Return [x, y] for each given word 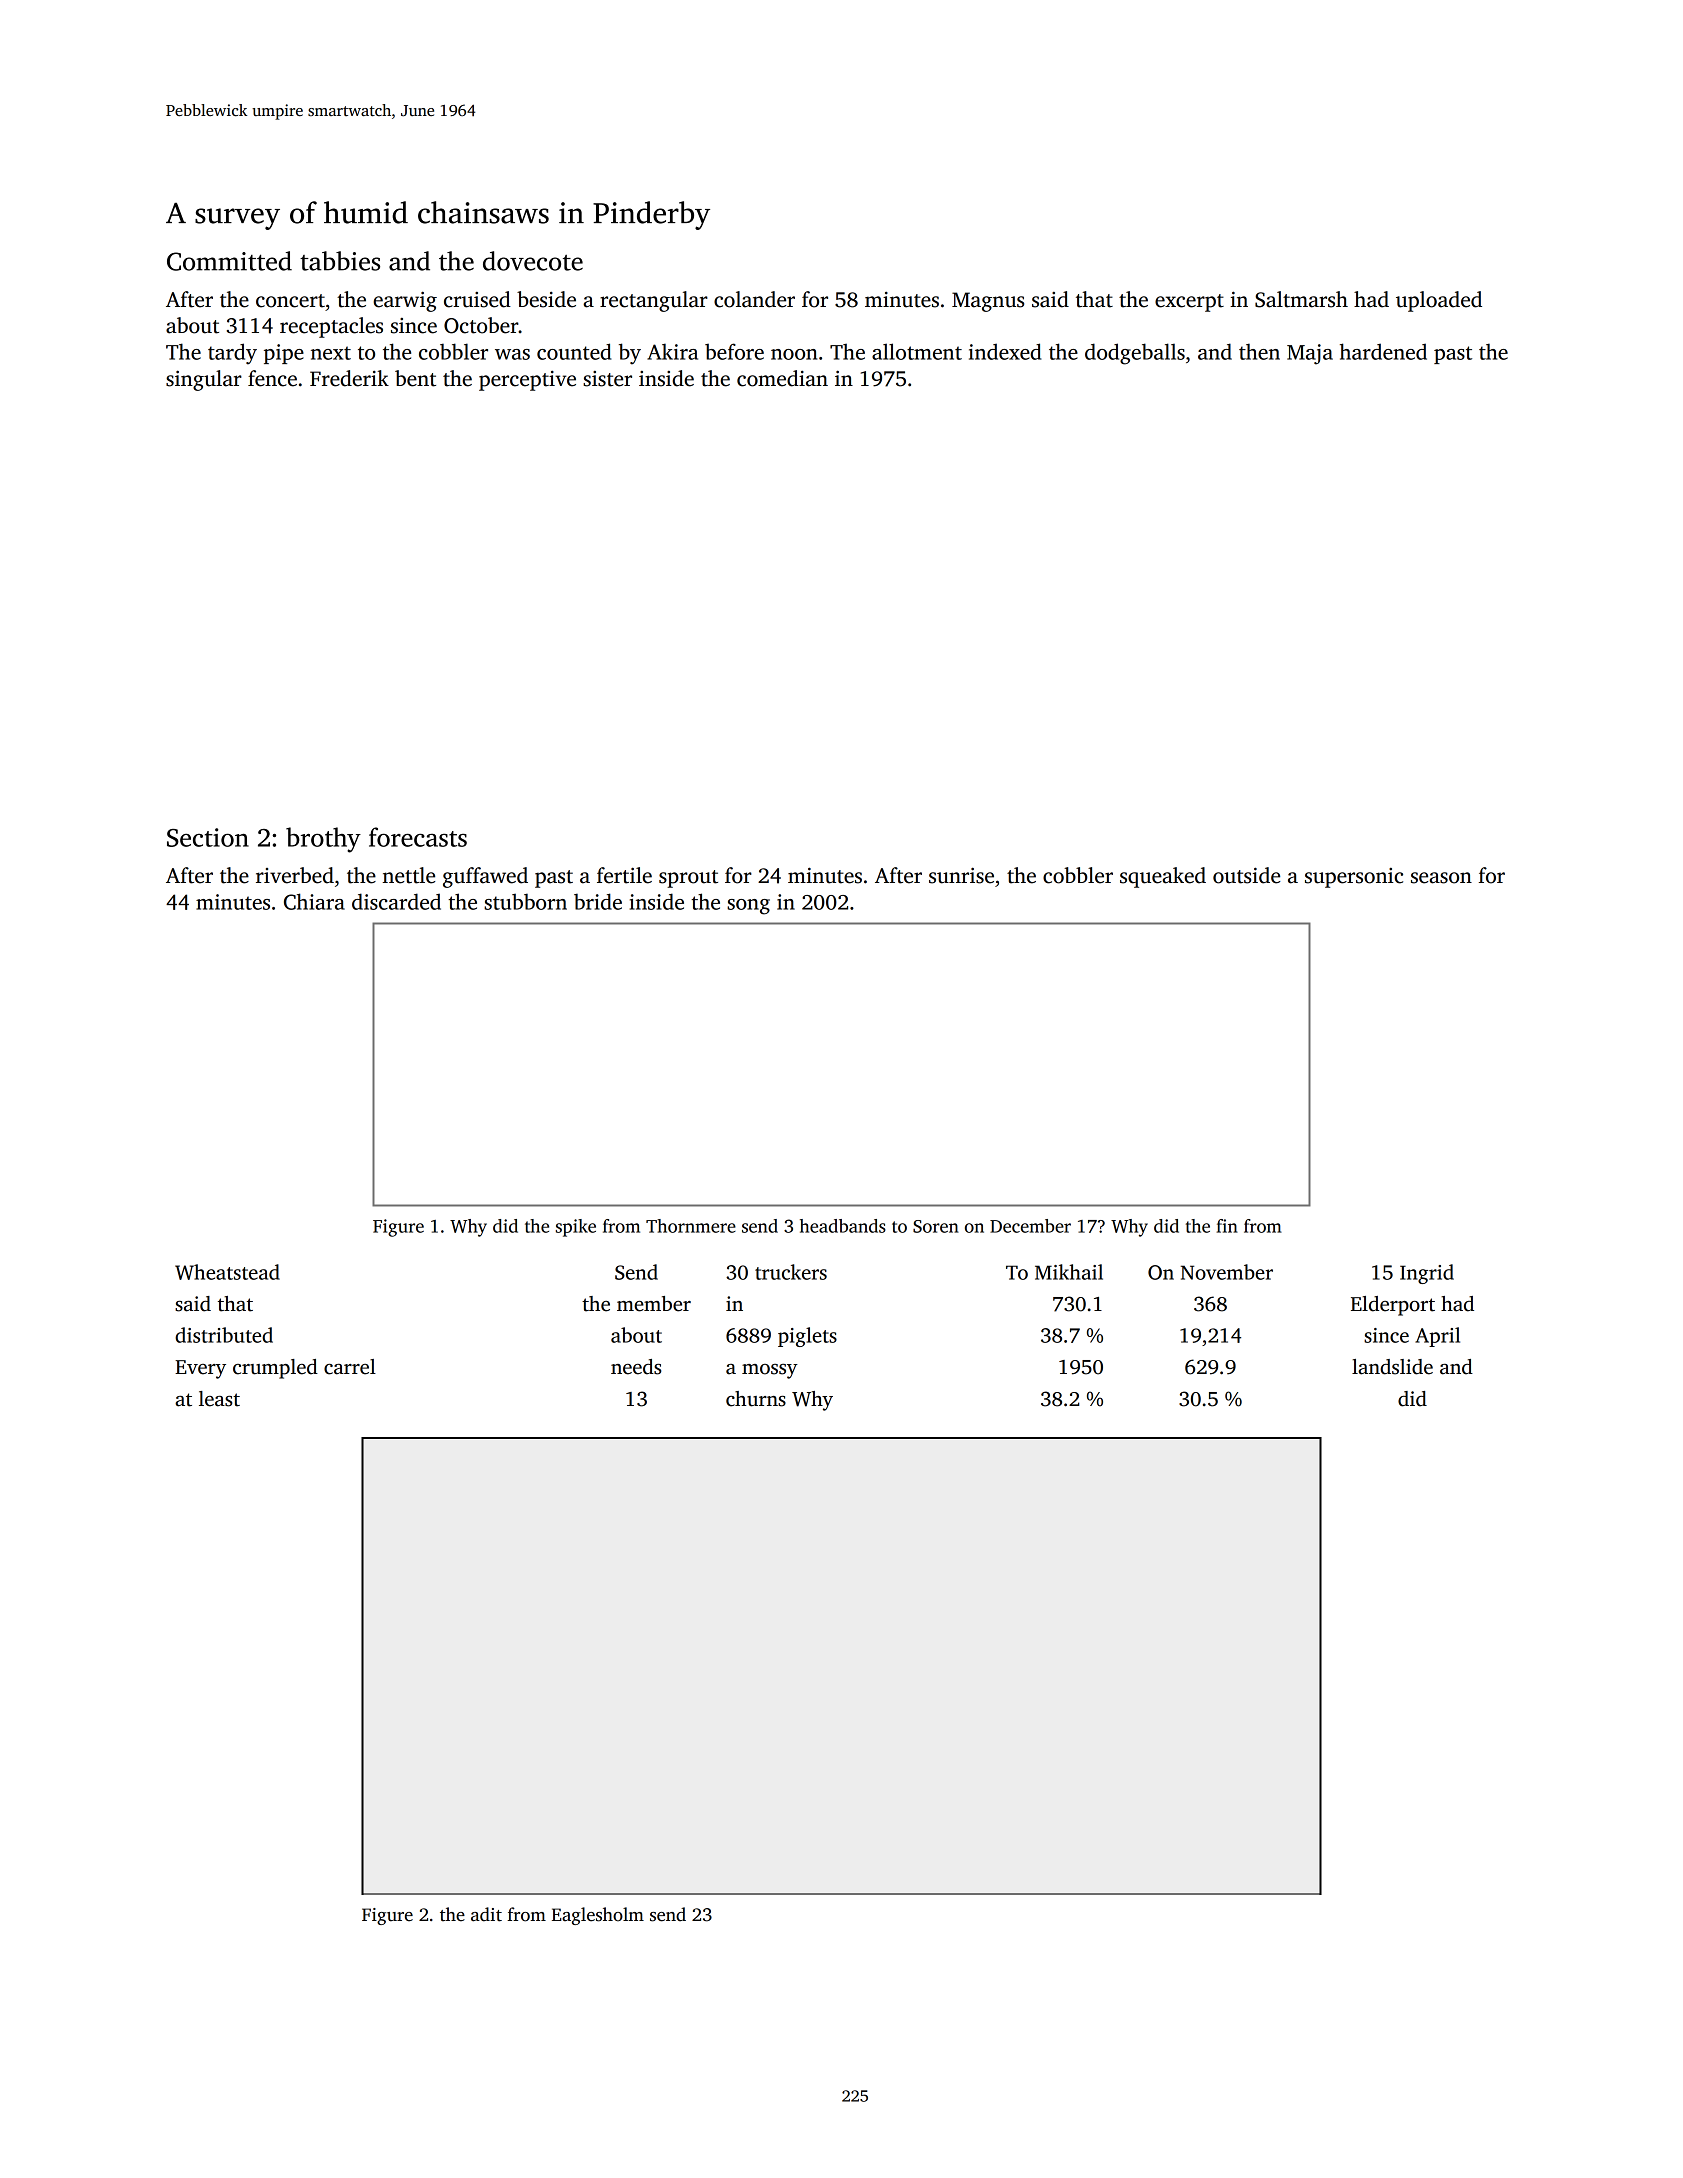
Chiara [314, 901]
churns [756, 1399]
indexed [1005, 351]
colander [754, 299]
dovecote [533, 261]
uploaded [1439, 301]
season [1441, 878]
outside [1246, 875]
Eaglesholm [598, 1916]
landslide [1392, 1367]
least [219, 1399]
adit [486, 1914]
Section [208, 837]
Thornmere [691, 1226]
